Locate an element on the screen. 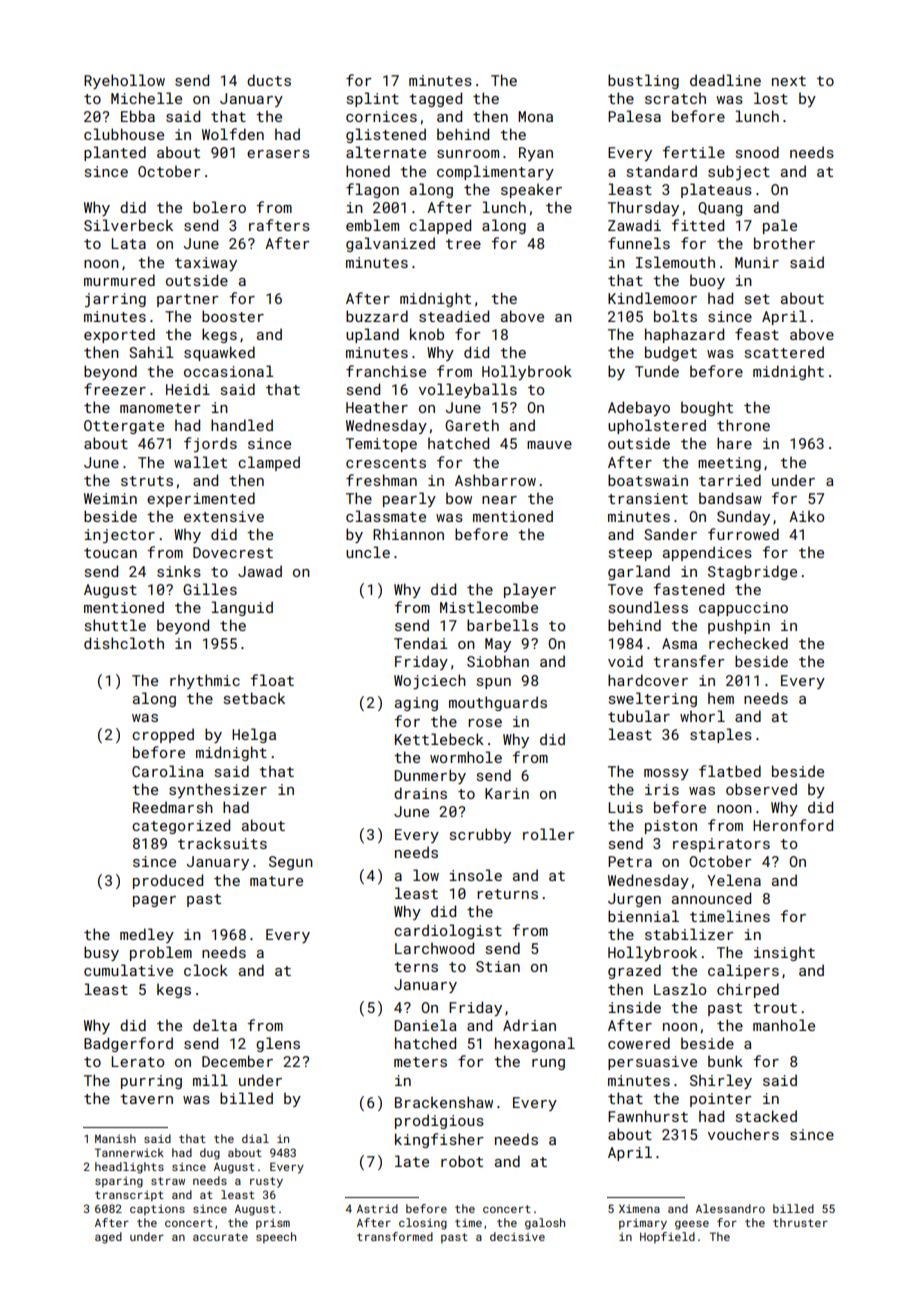 The width and height of the screenshot is (924, 1308). ducts is located at coordinates (269, 80).
